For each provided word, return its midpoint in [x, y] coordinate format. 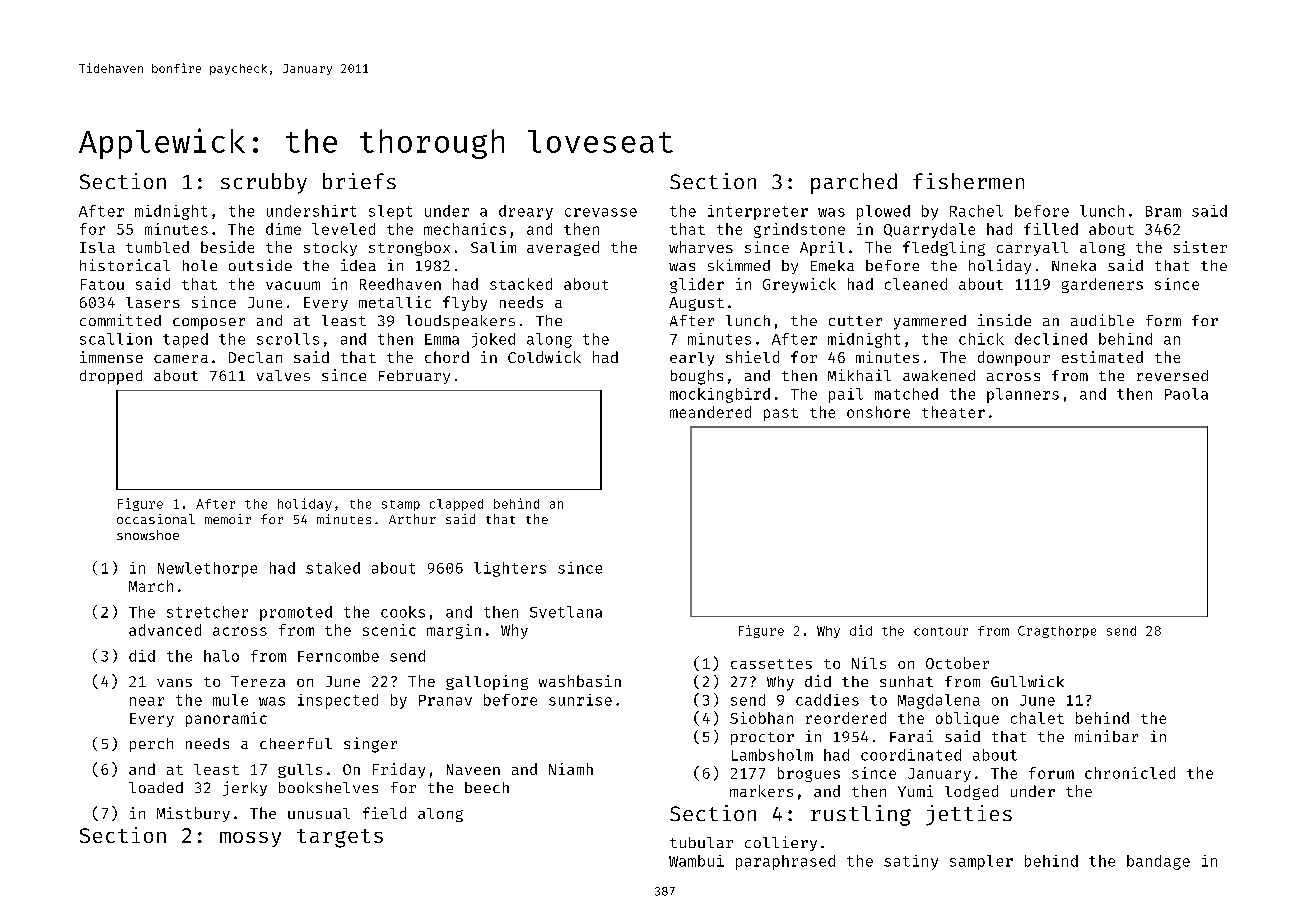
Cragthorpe [1057, 632]
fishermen [968, 181]
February [414, 377]
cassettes [771, 664]
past [781, 414]
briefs [359, 181]
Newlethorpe [207, 569]
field [384, 813]
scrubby [264, 183]
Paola [1186, 394]
